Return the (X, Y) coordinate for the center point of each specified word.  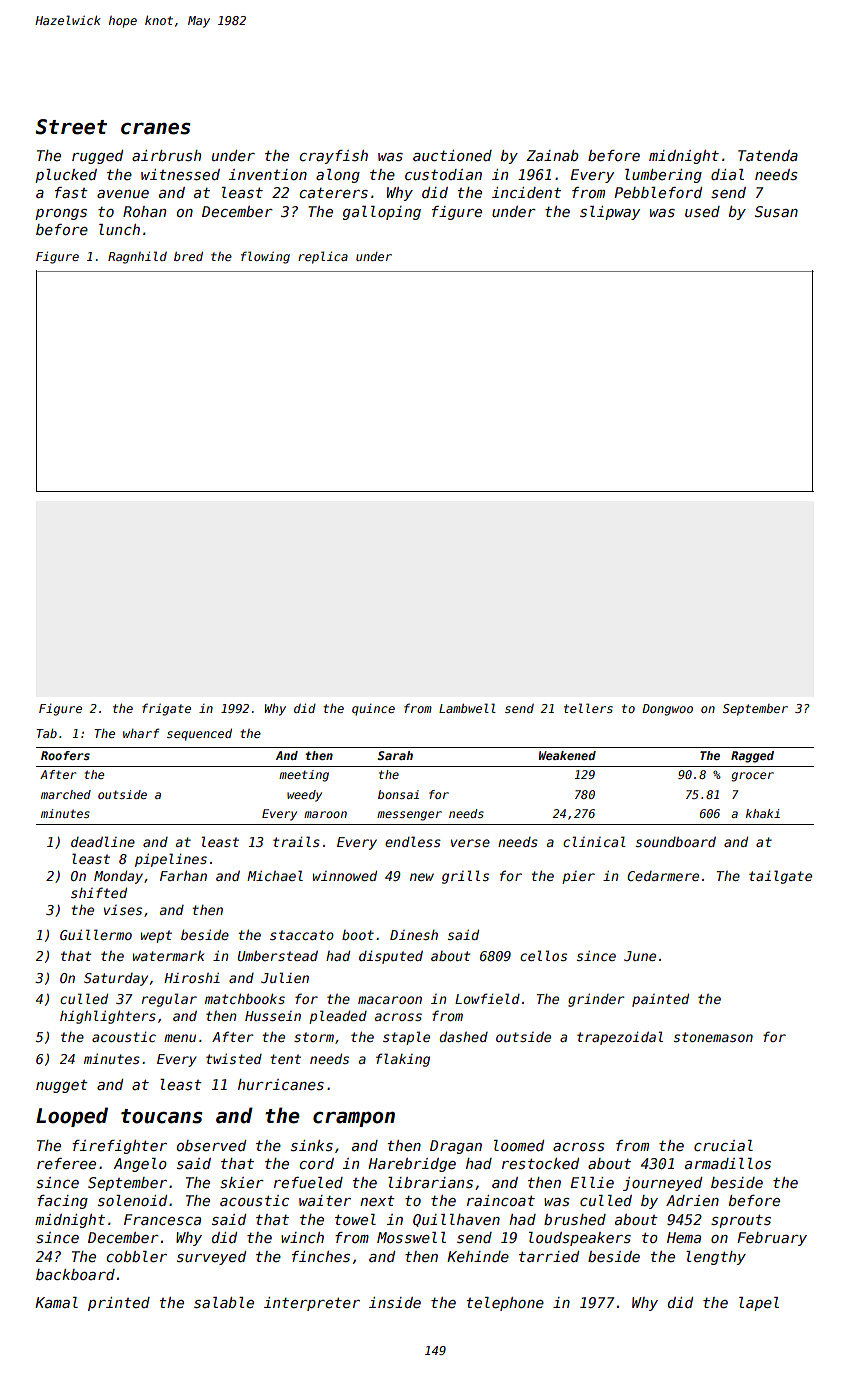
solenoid (132, 1200)
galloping (382, 213)
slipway (610, 213)
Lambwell (467, 708)
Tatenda (768, 155)
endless (413, 841)
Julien (285, 977)
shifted (99, 892)
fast (71, 192)
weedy (304, 796)
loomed (519, 1145)
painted (660, 1000)
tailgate (780, 877)
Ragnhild (137, 257)
